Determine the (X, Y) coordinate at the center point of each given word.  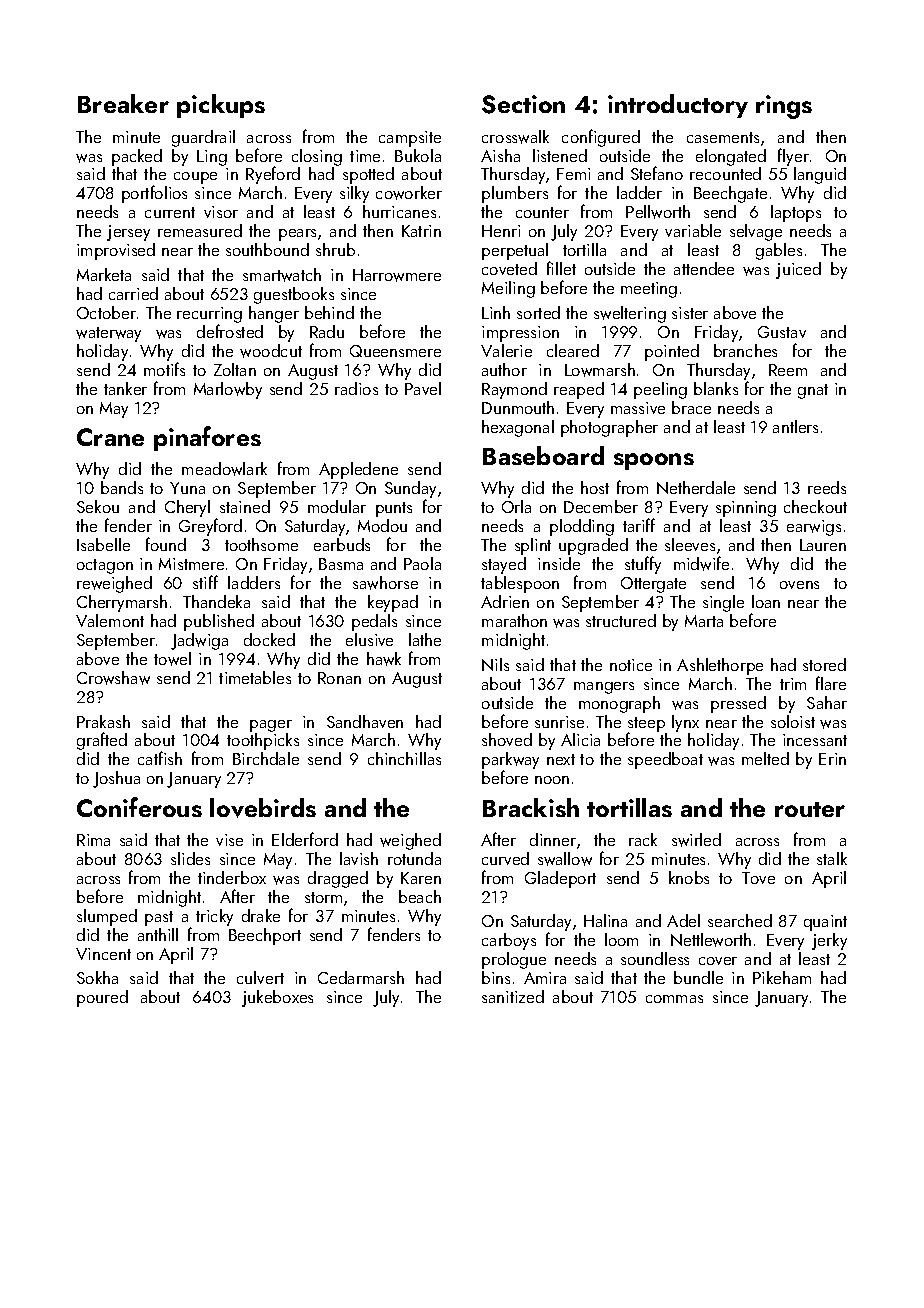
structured (621, 620)
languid (820, 175)
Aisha (500, 155)
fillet (561, 268)
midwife (701, 563)
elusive (369, 639)
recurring (209, 315)
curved (505, 858)
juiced (798, 270)
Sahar (827, 702)
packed (137, 157)
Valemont (110, 620)
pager (271, 726)
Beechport (265, 936)
